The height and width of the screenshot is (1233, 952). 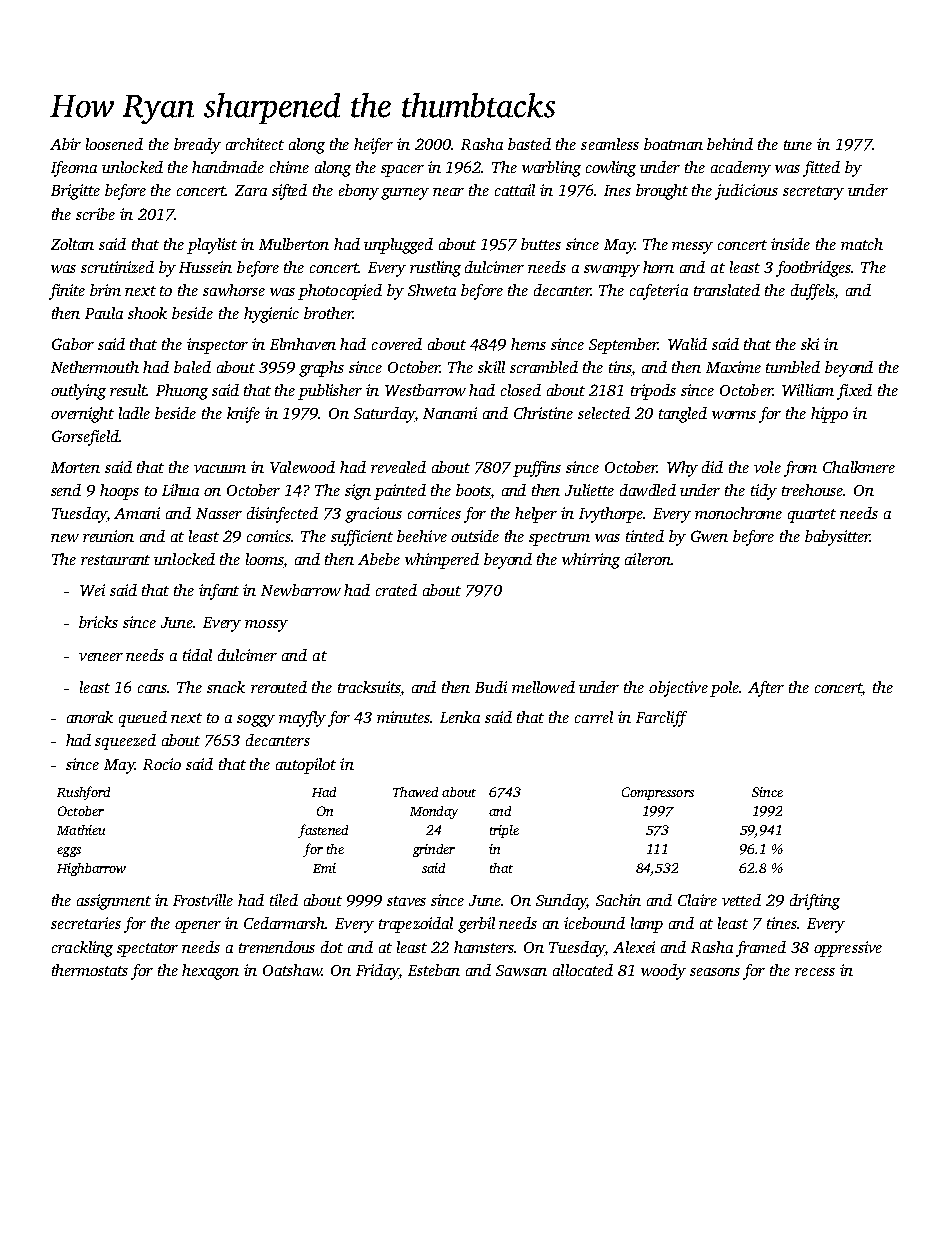 What do you see at coordinates (484, 947) in the screenshot?
I see `hamsters` at bounding box center [484, 947].
